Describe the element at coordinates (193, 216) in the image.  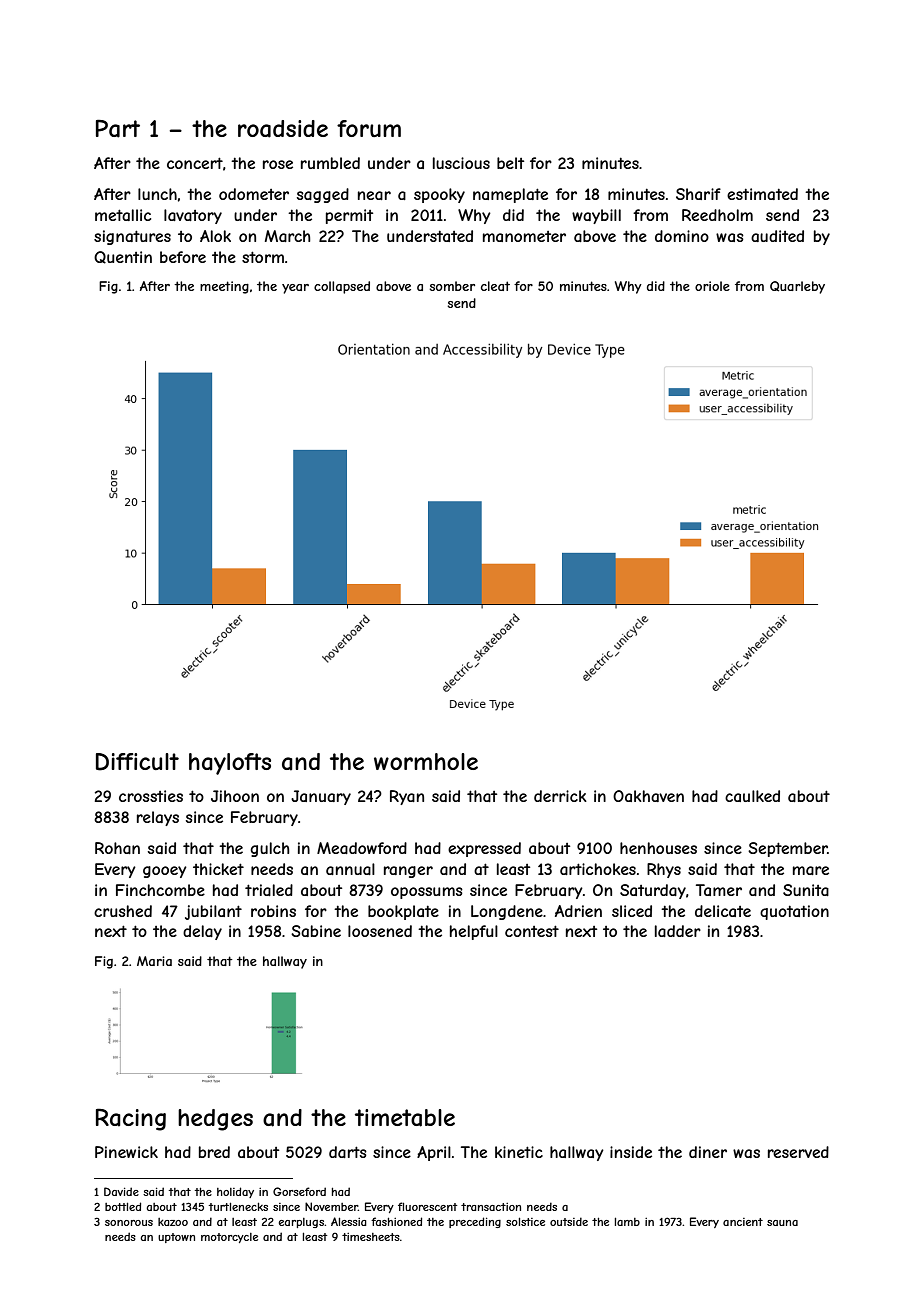
I see `lavatory` at that location.
